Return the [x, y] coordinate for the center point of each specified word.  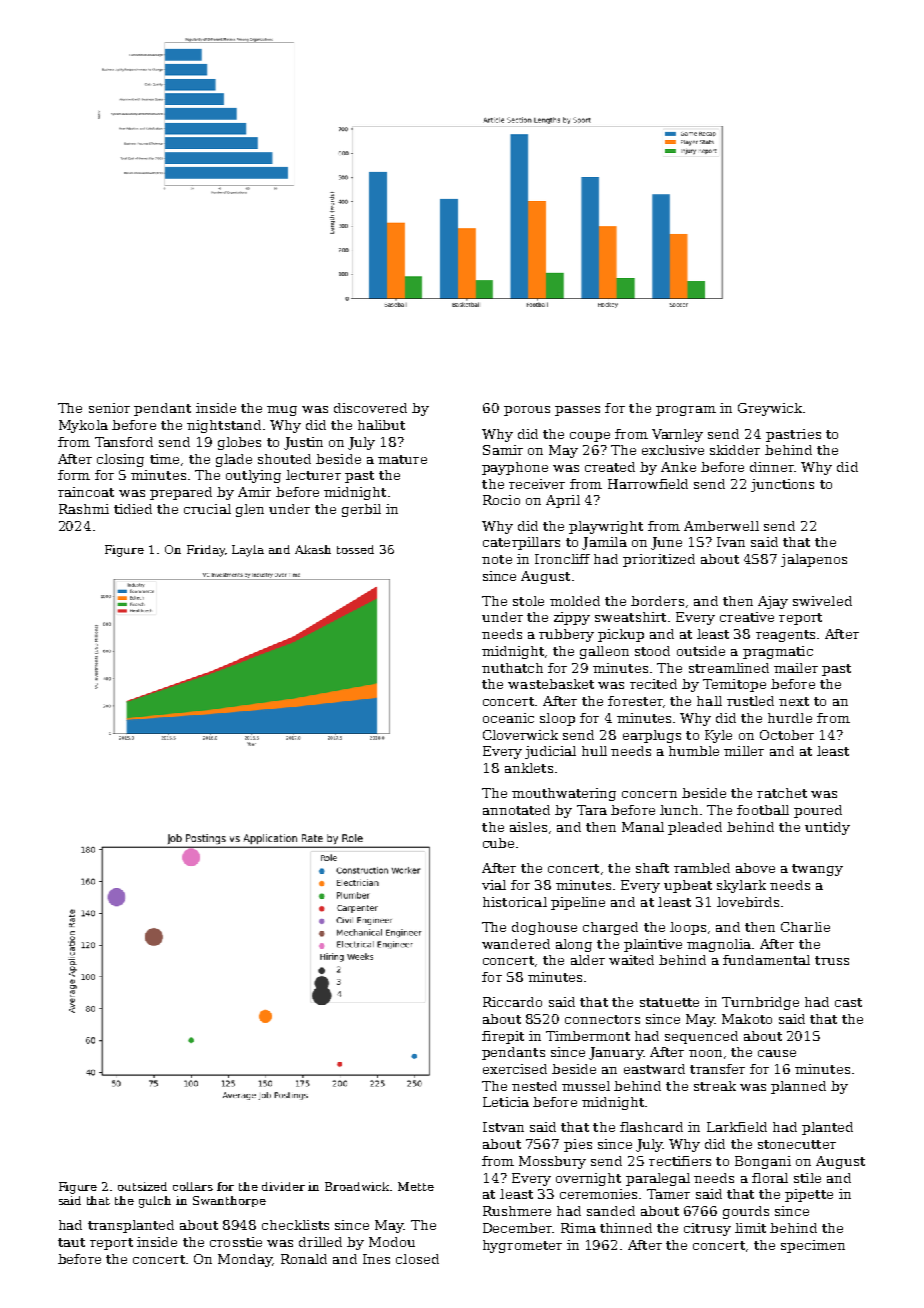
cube [498, 843]
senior [109, 408]
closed [417, 1259]
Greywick [770, 409]
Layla [248, 551]
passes [577, 411]
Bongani [763, 1162]
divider [283, 1186]
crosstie [236, 1242]
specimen [813, 1246]
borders [657, 601]
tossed [355, 549]
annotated [516, 810]
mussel [586, 1086]
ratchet [782, 793]
